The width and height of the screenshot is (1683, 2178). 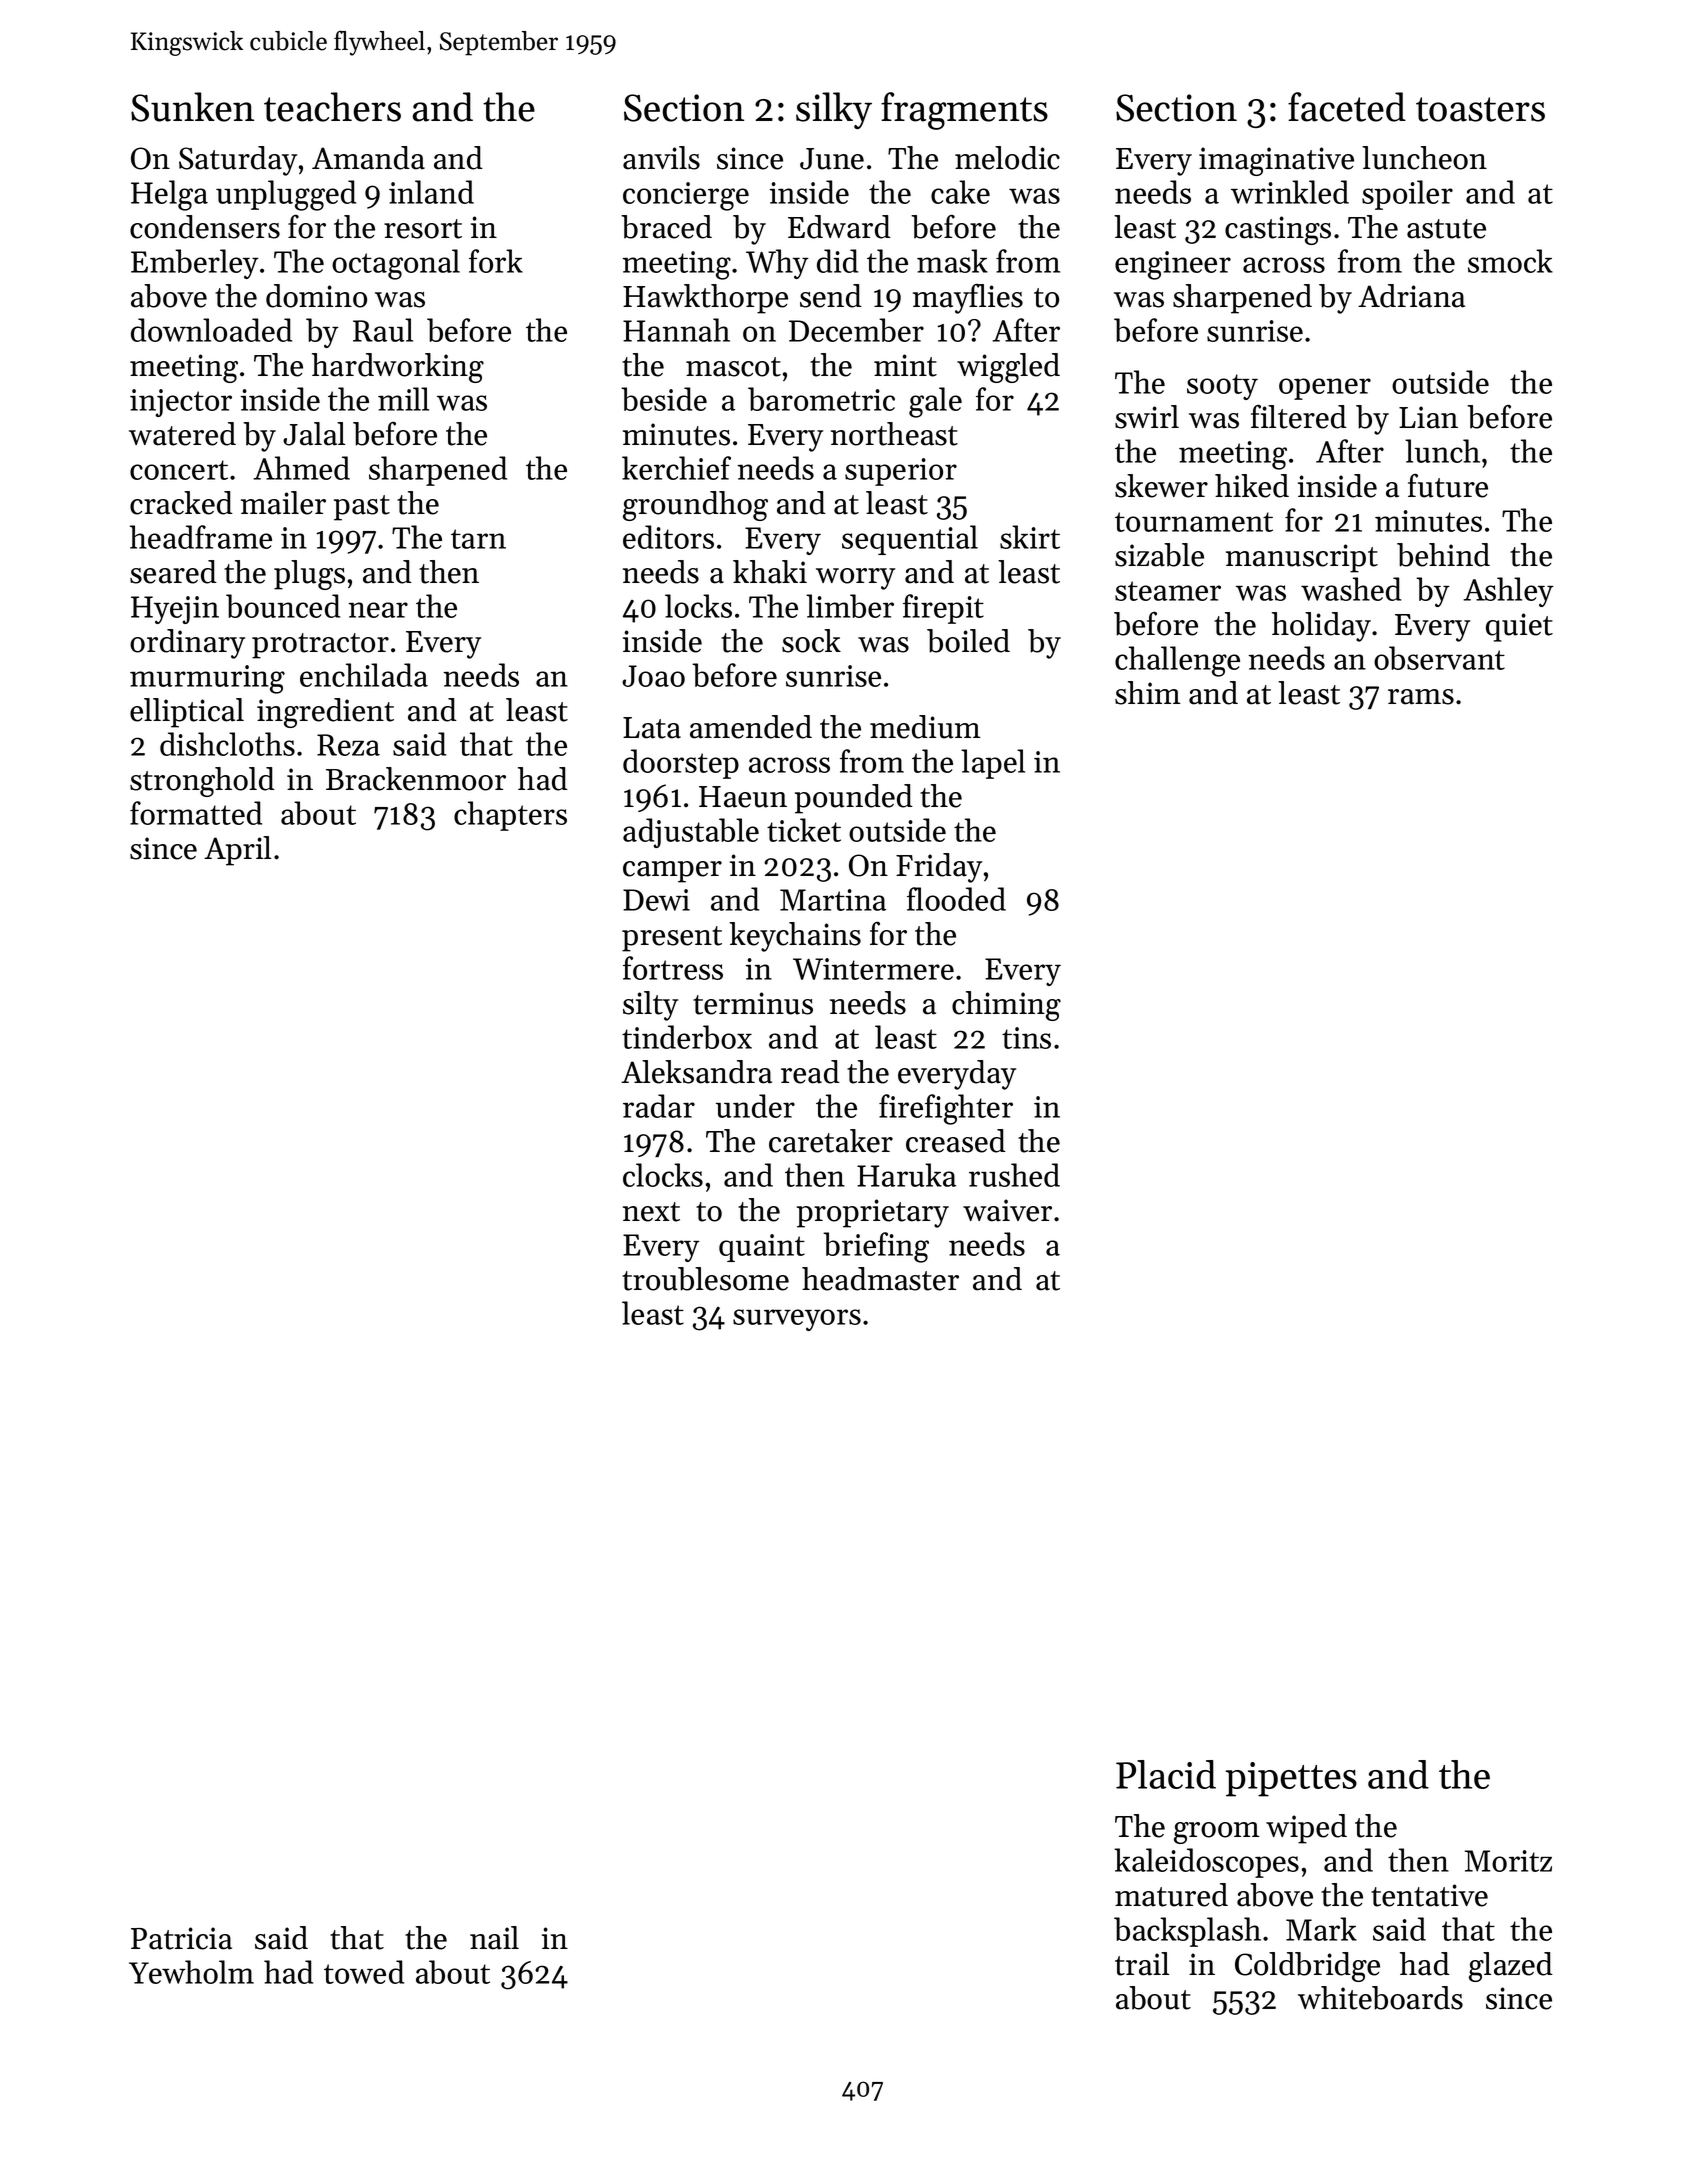 What do you see at coordinates (925, 727) in the screenshot?
I see `medium` at bounding box center [925, 727].
